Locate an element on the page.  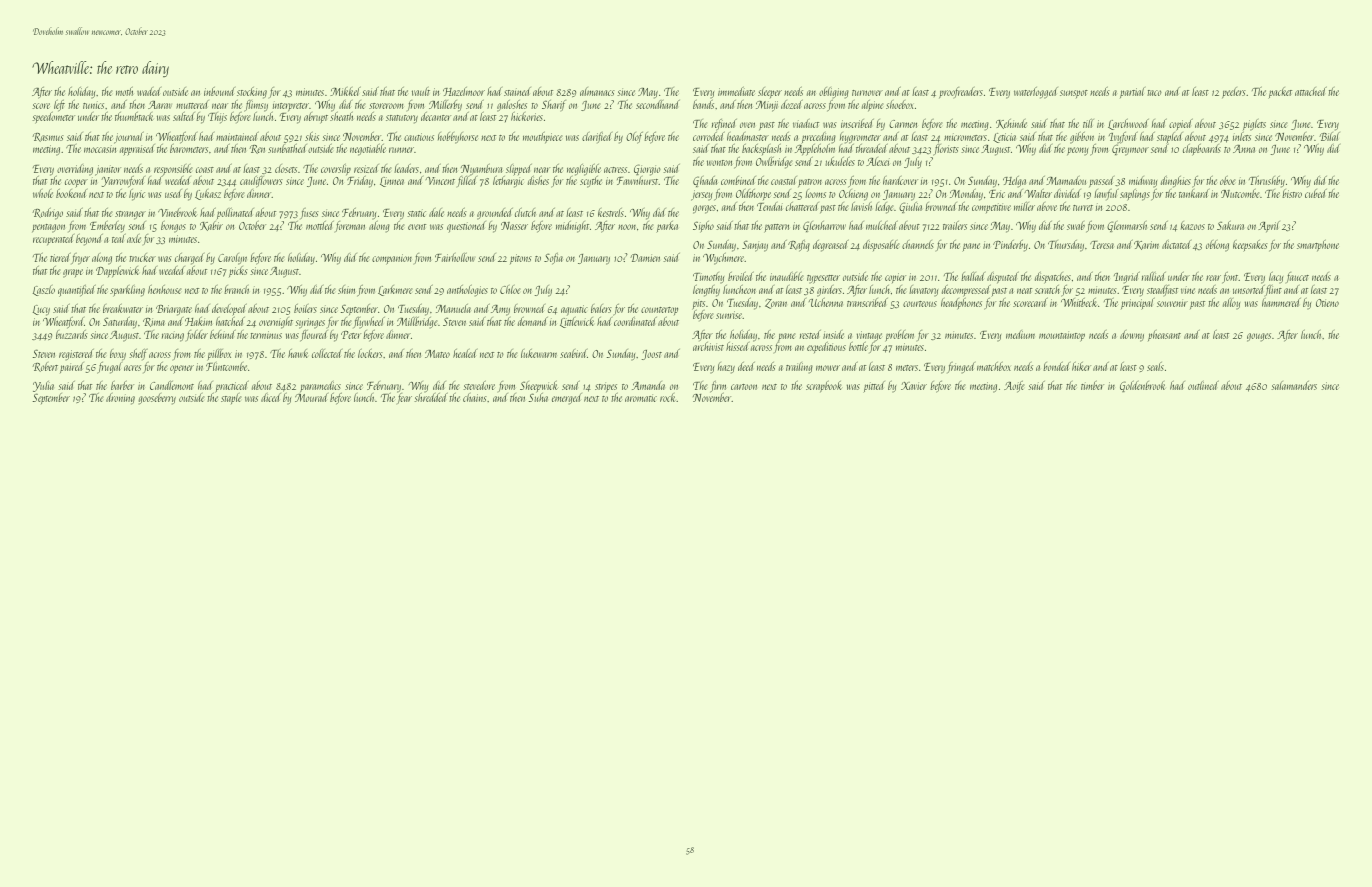
Robert is located at coordinates (45, 367).
